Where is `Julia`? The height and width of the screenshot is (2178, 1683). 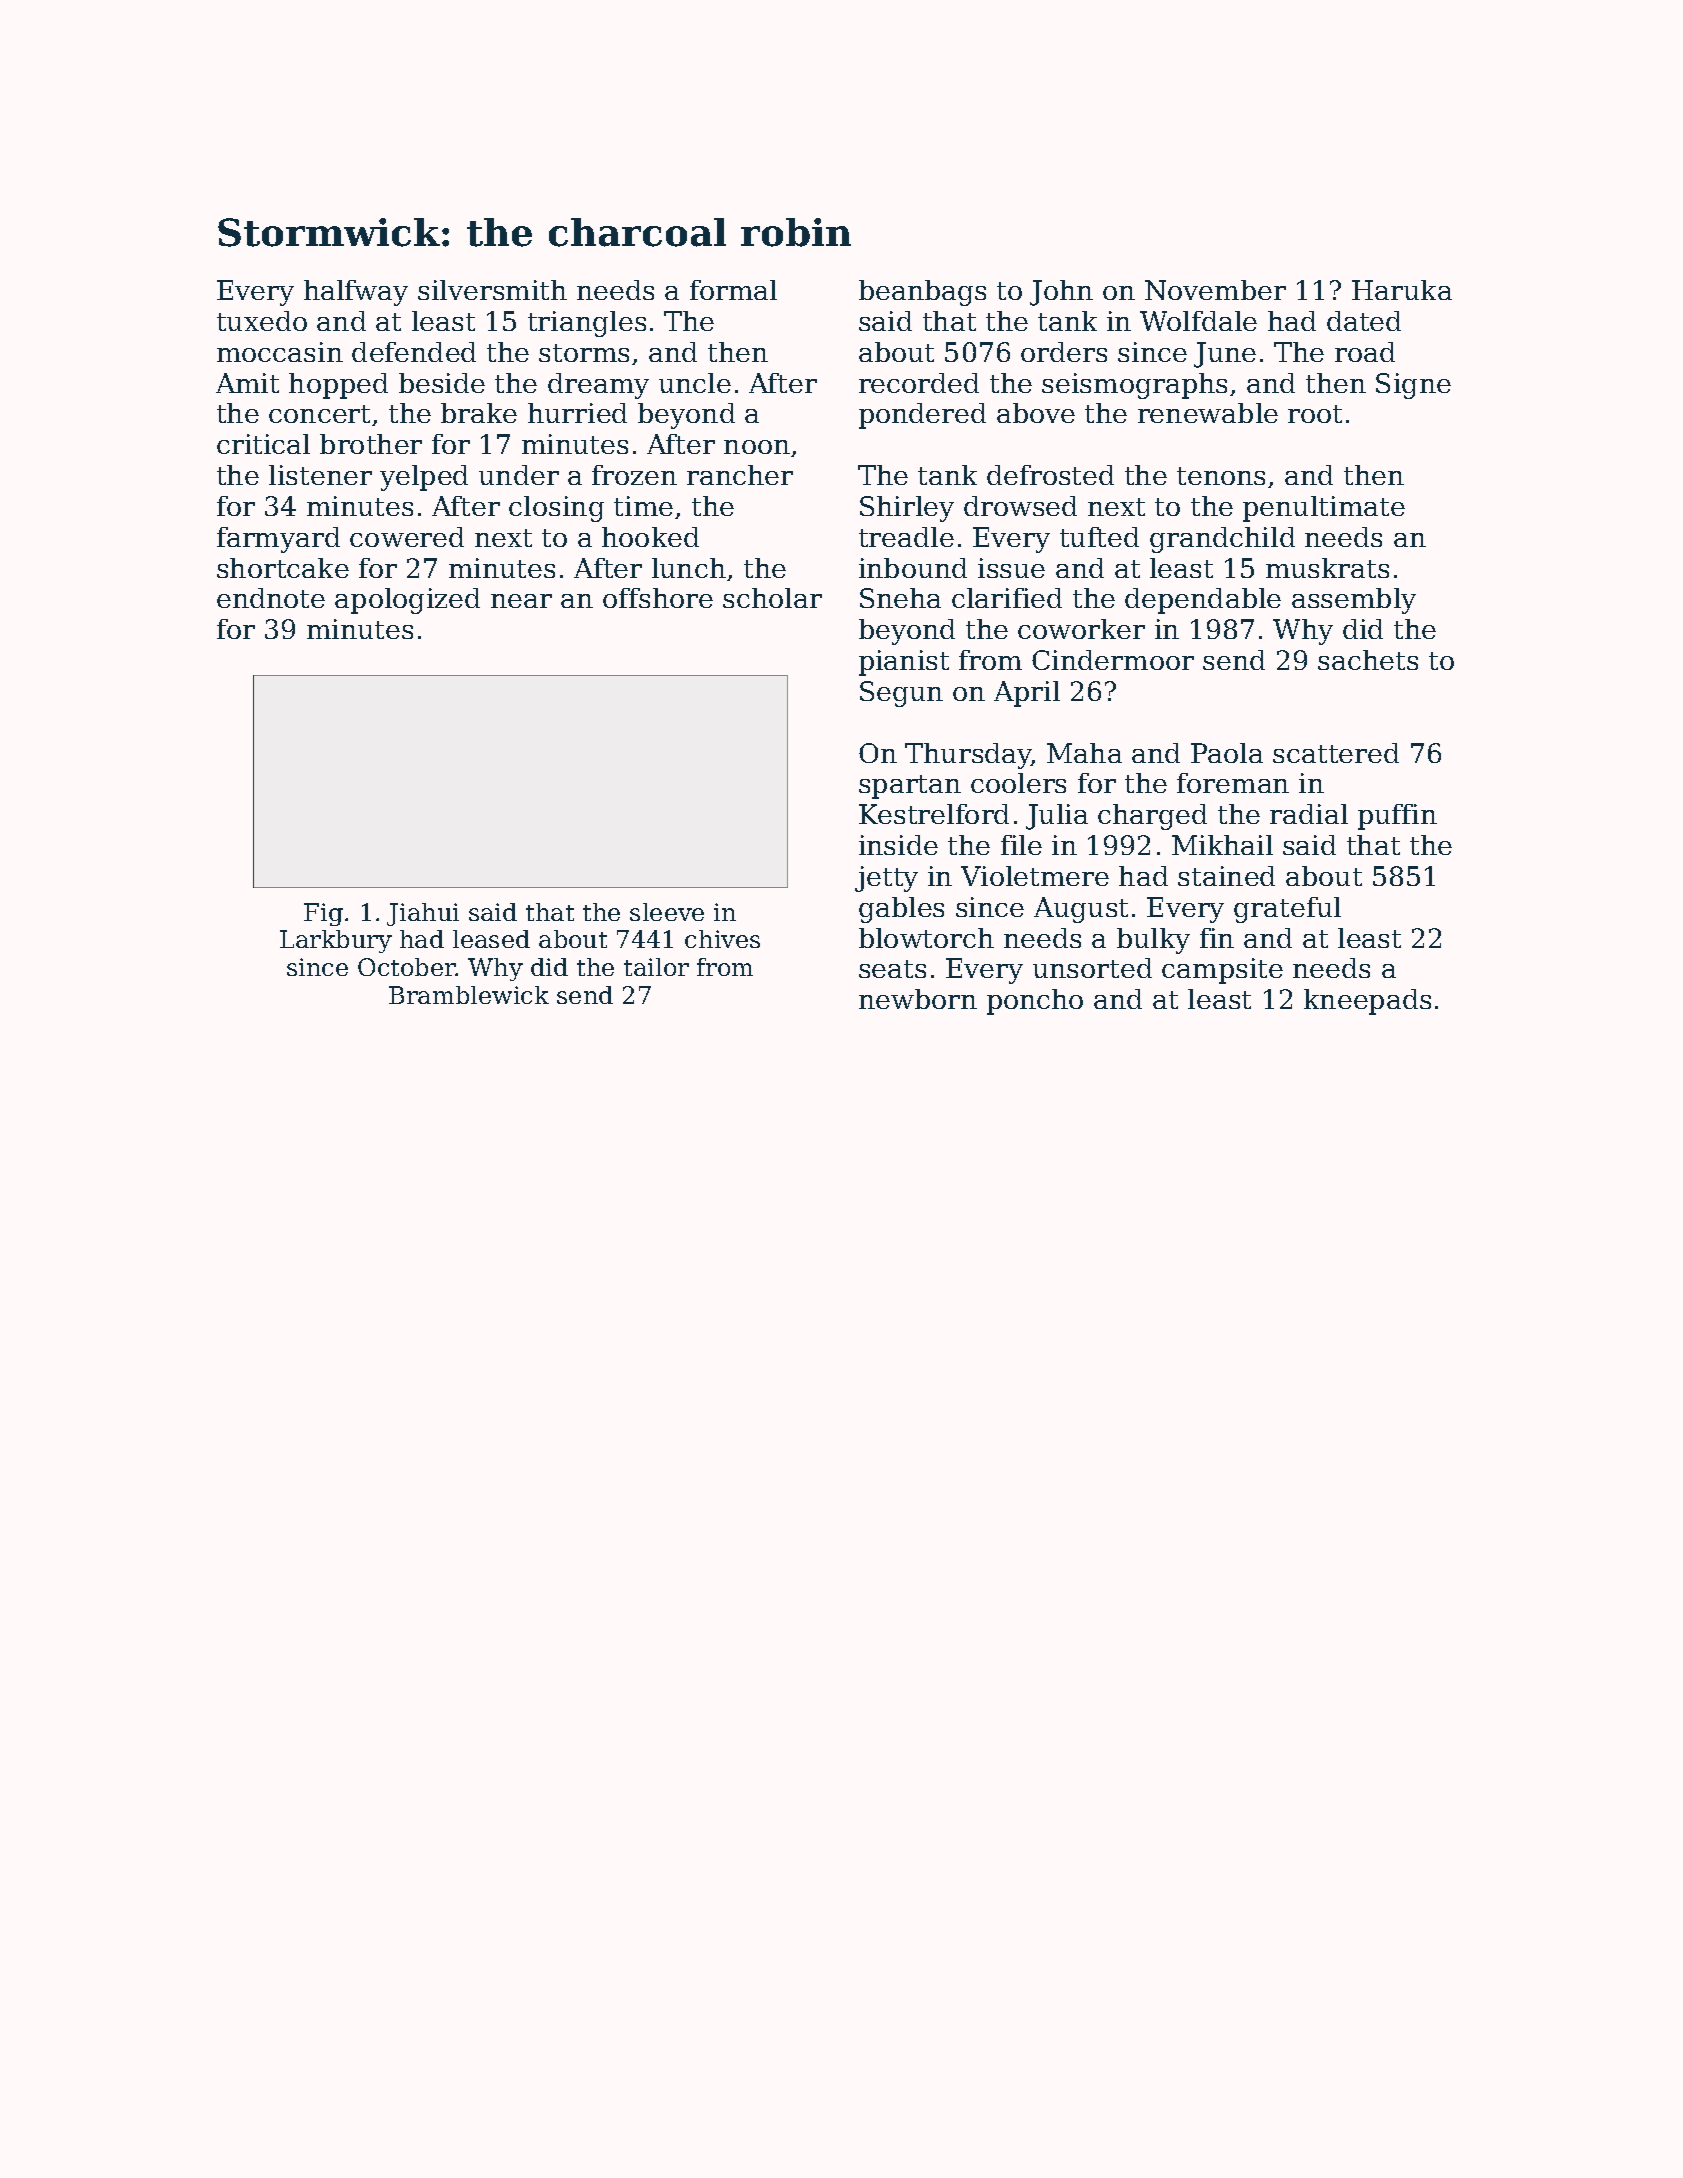
Julia is located at coordinates (1057, 817).
